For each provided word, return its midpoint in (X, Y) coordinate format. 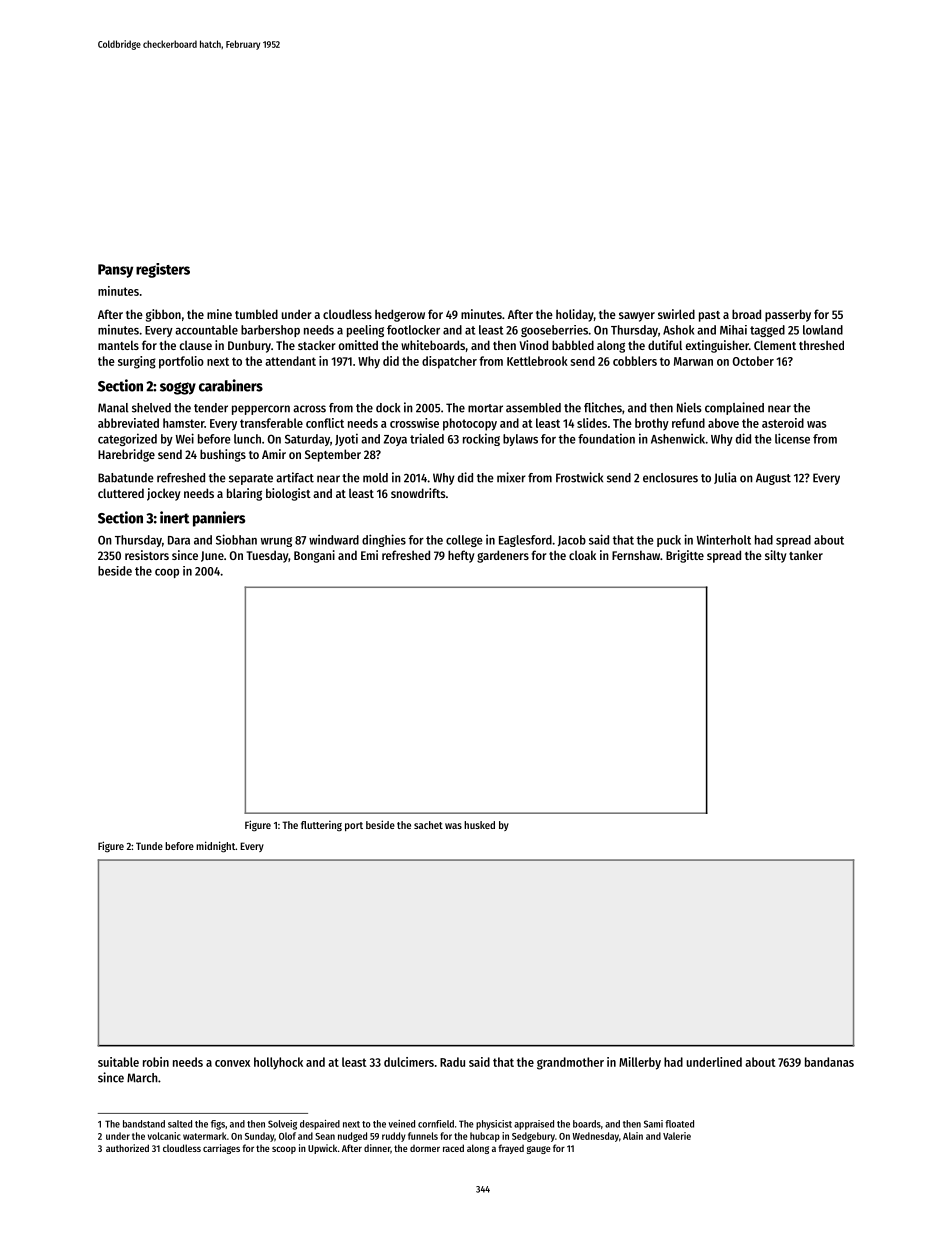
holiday (575, 315)
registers (163, 270)
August (773, 479)
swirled (676, 314)
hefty (461, 556)
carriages (221, 1149)
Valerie (677, 1136)
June (212, 556)
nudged (352, 1137)
